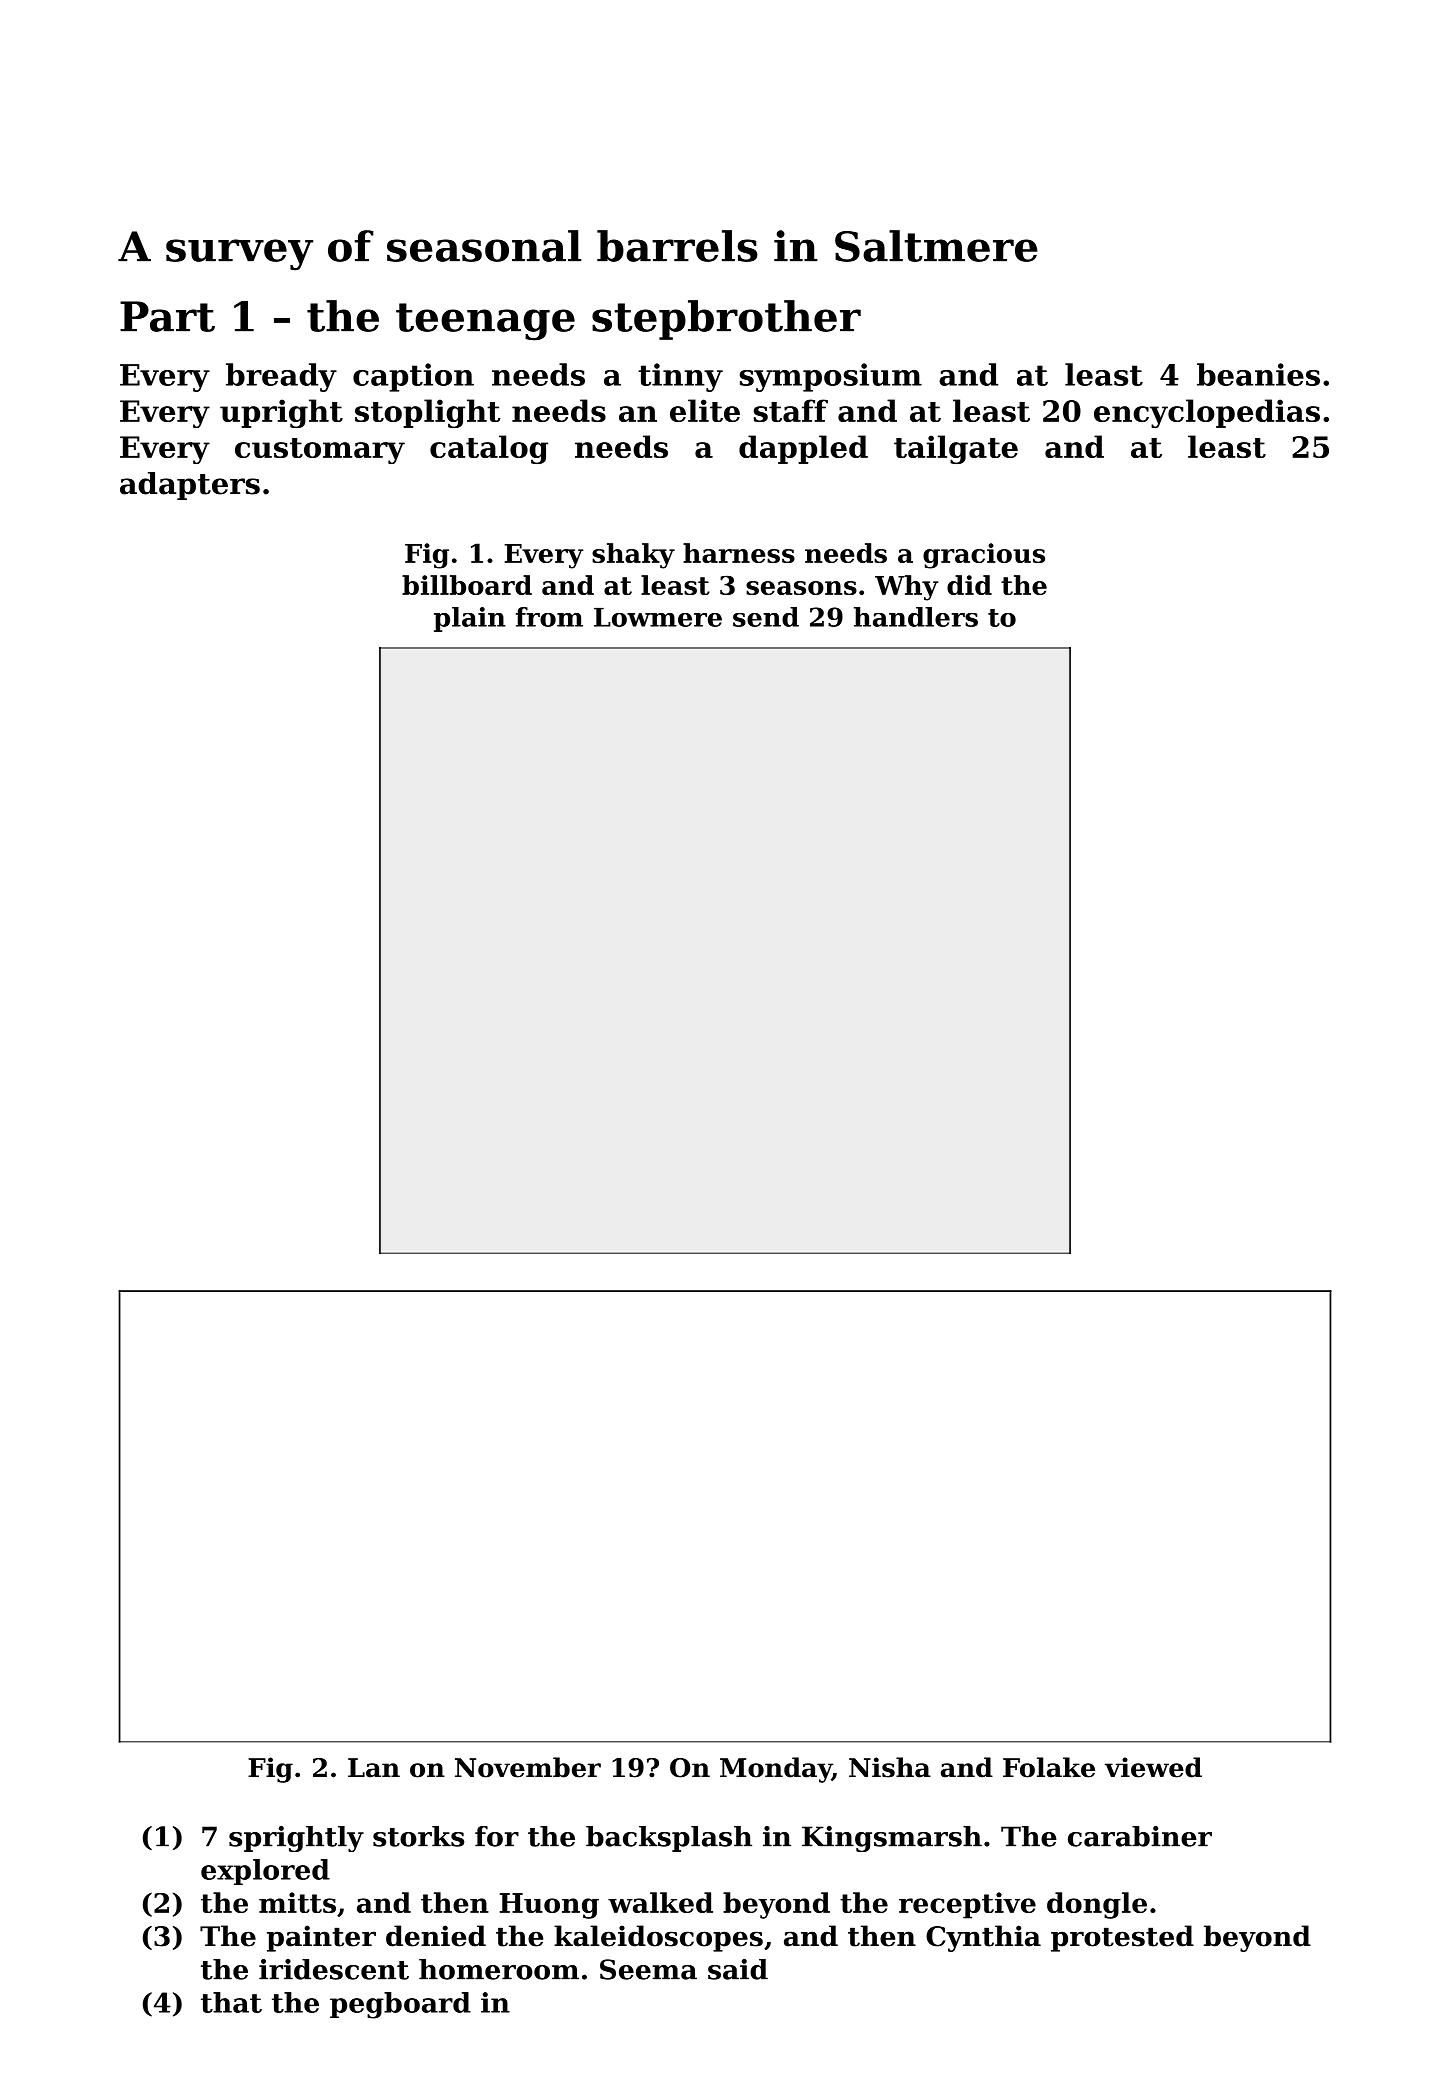 This image has height=2100, width=1450. What do you see at coordinates (831, 377) in the image?
I see `symposium` at bounding box center [831, 377].
